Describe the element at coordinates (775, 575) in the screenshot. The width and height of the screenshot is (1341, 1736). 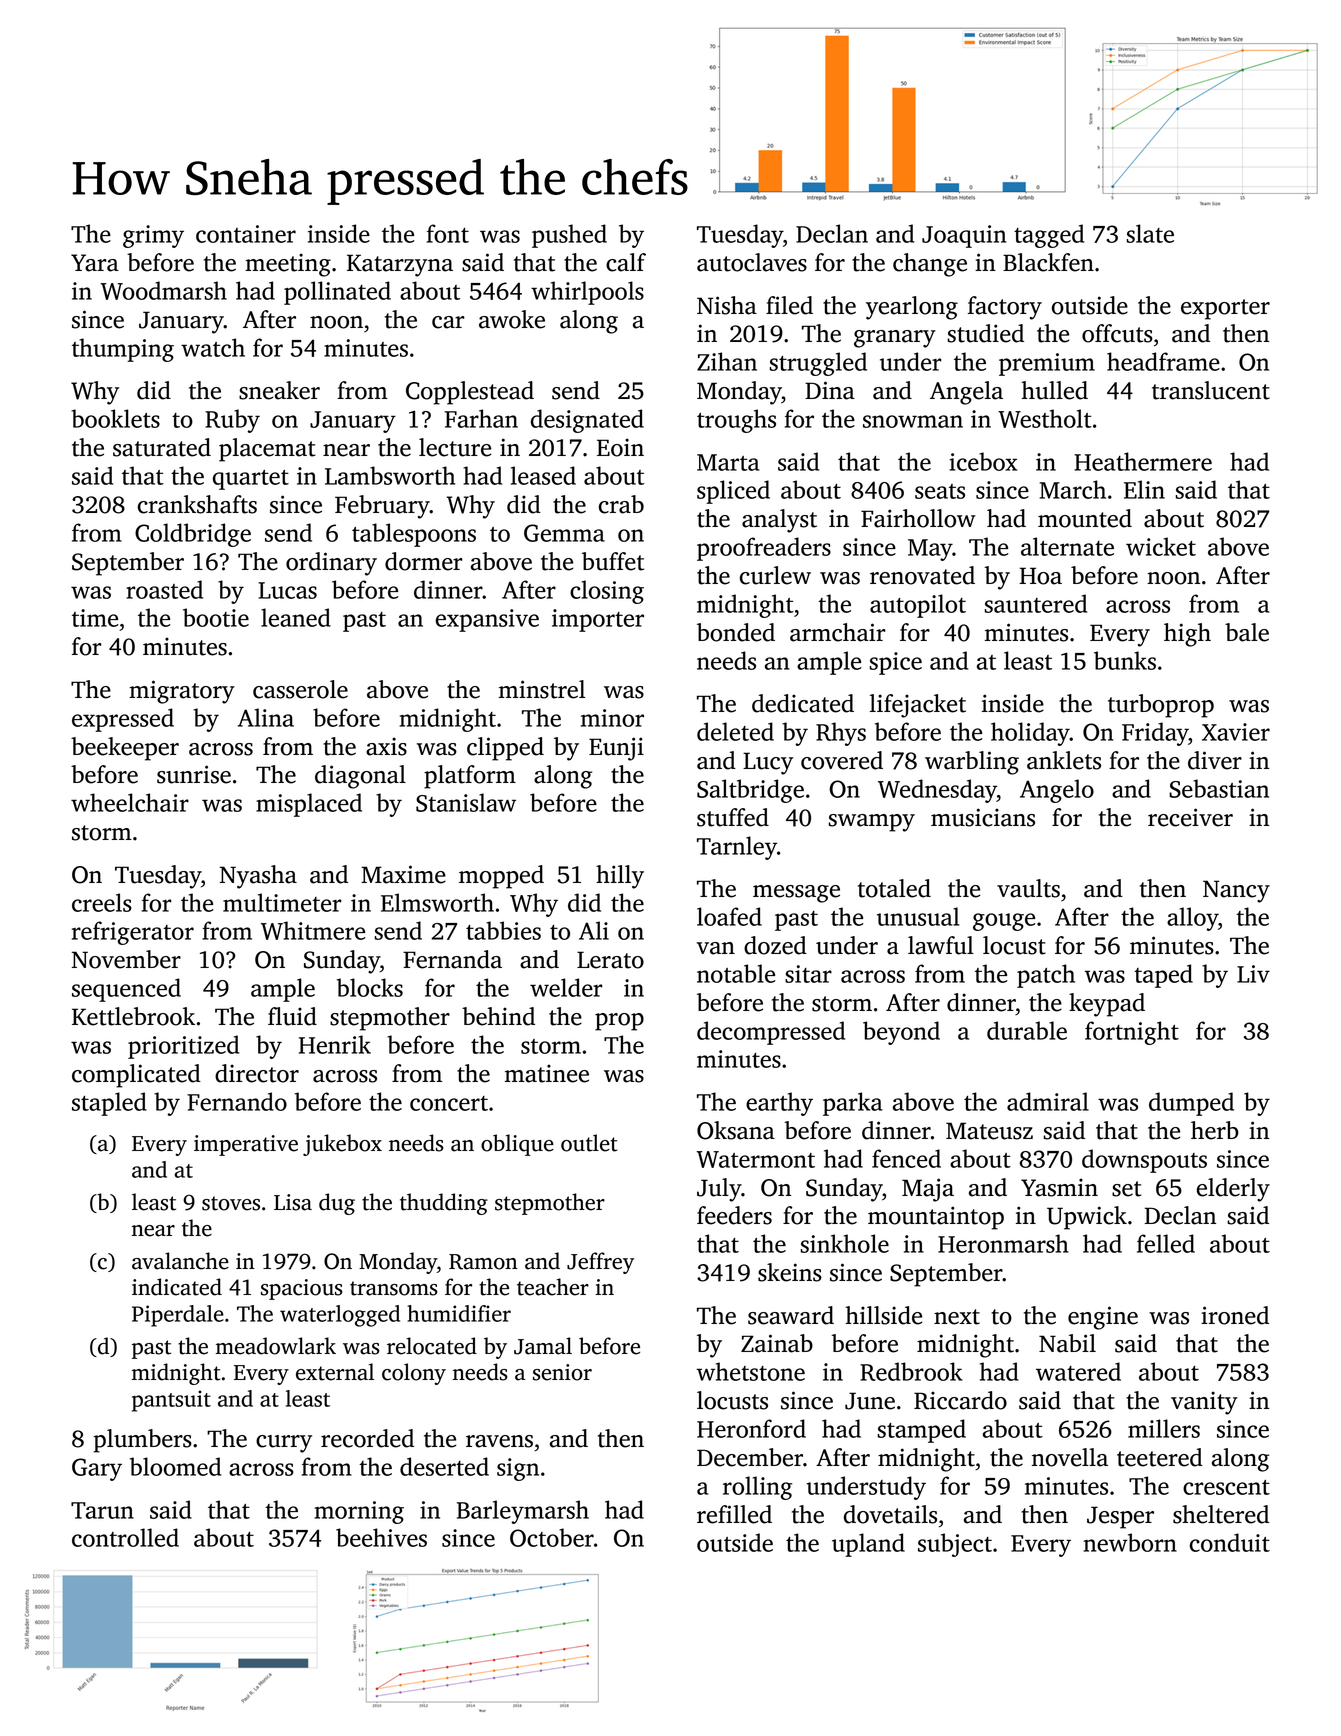
I see `curlew` at that location.
